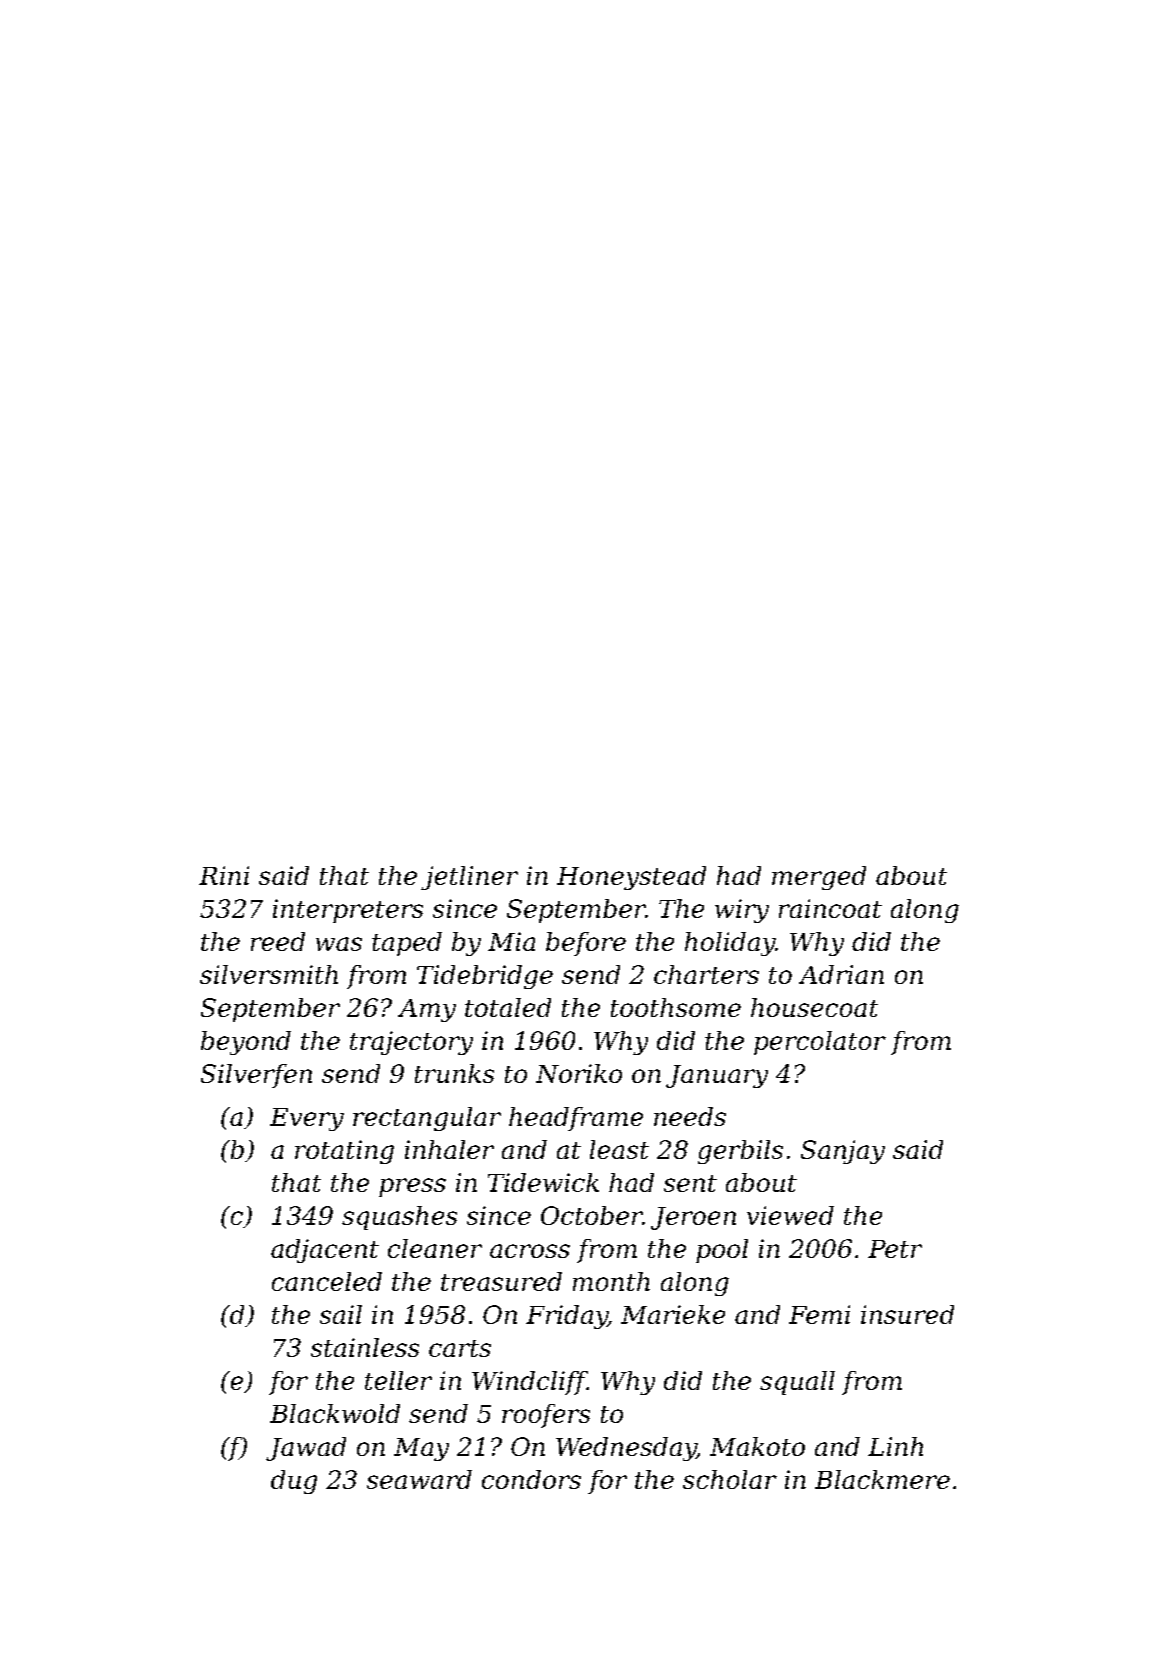 The height and width of the screenshot is (1654, 1165). Describe the element at coordinates (841, 974) in the screenshot. I see `Adrian` at that location.
